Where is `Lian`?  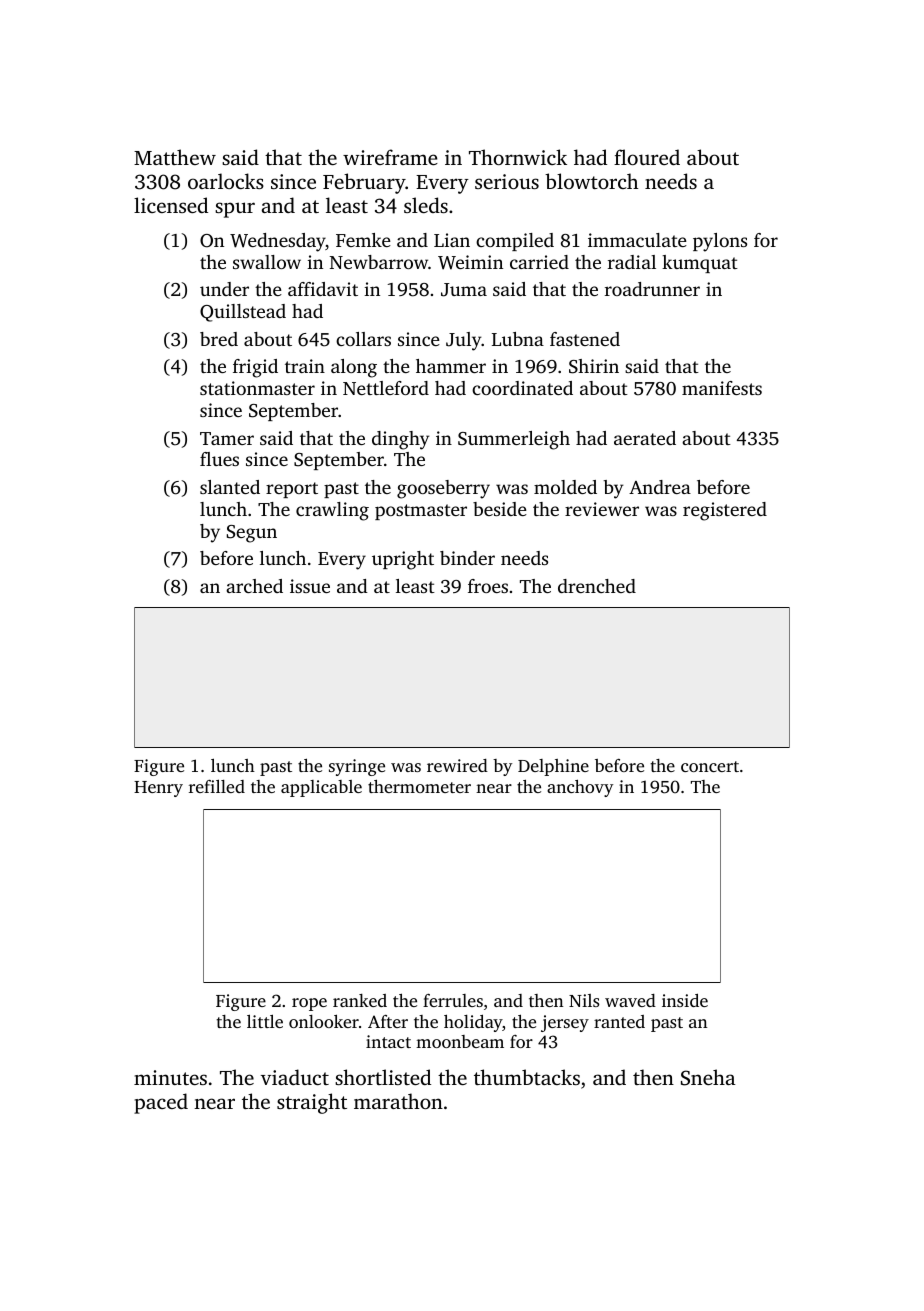
Lian is located at coordinates (452, 240).
